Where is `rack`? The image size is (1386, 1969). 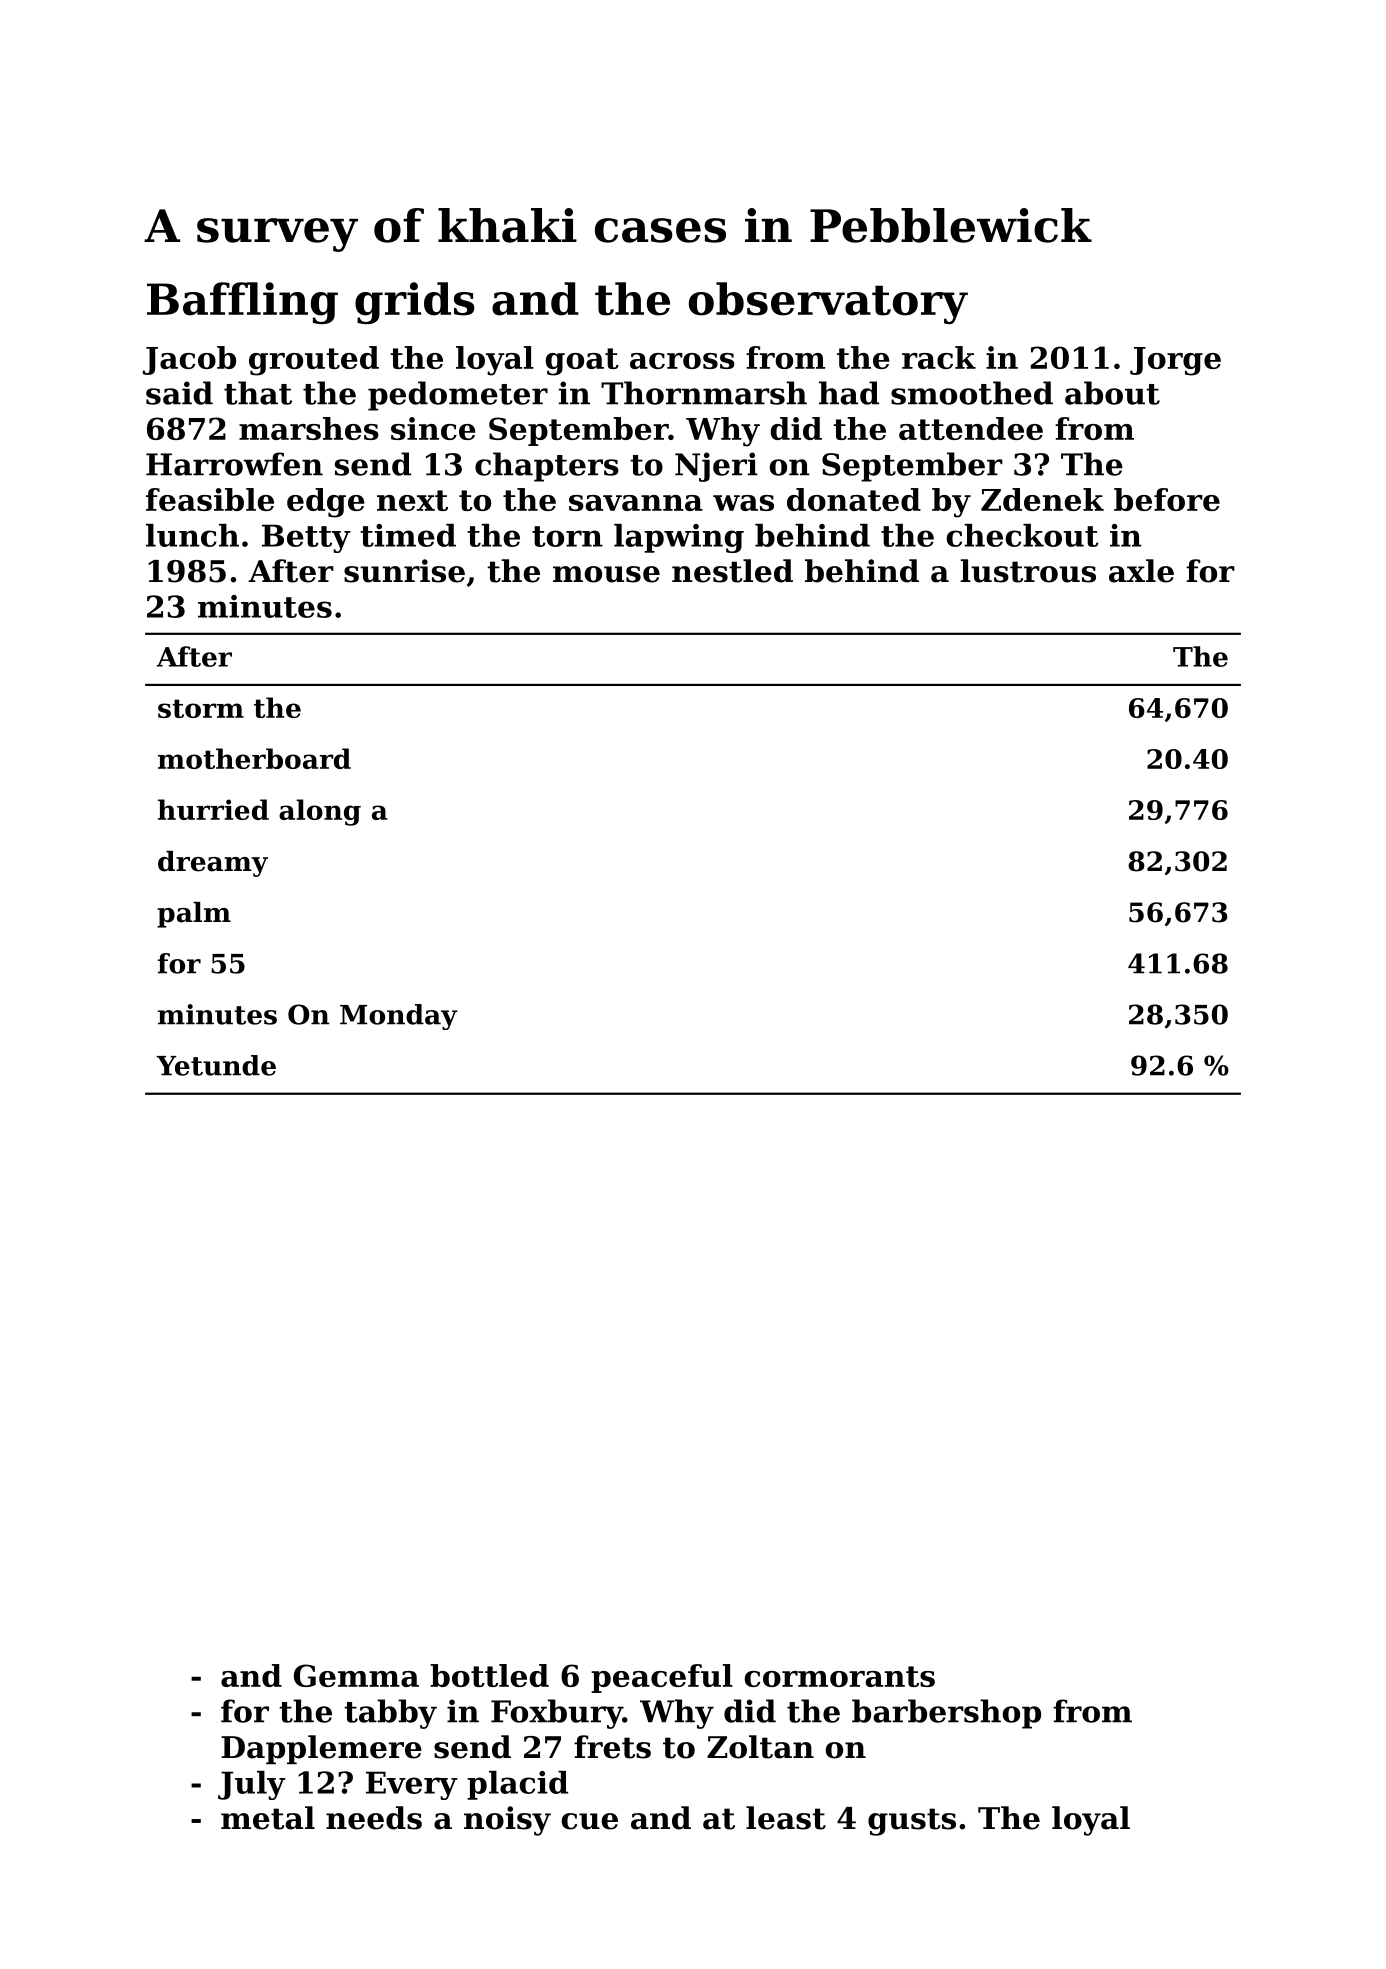 rack is located at coordinates (939, 357).
